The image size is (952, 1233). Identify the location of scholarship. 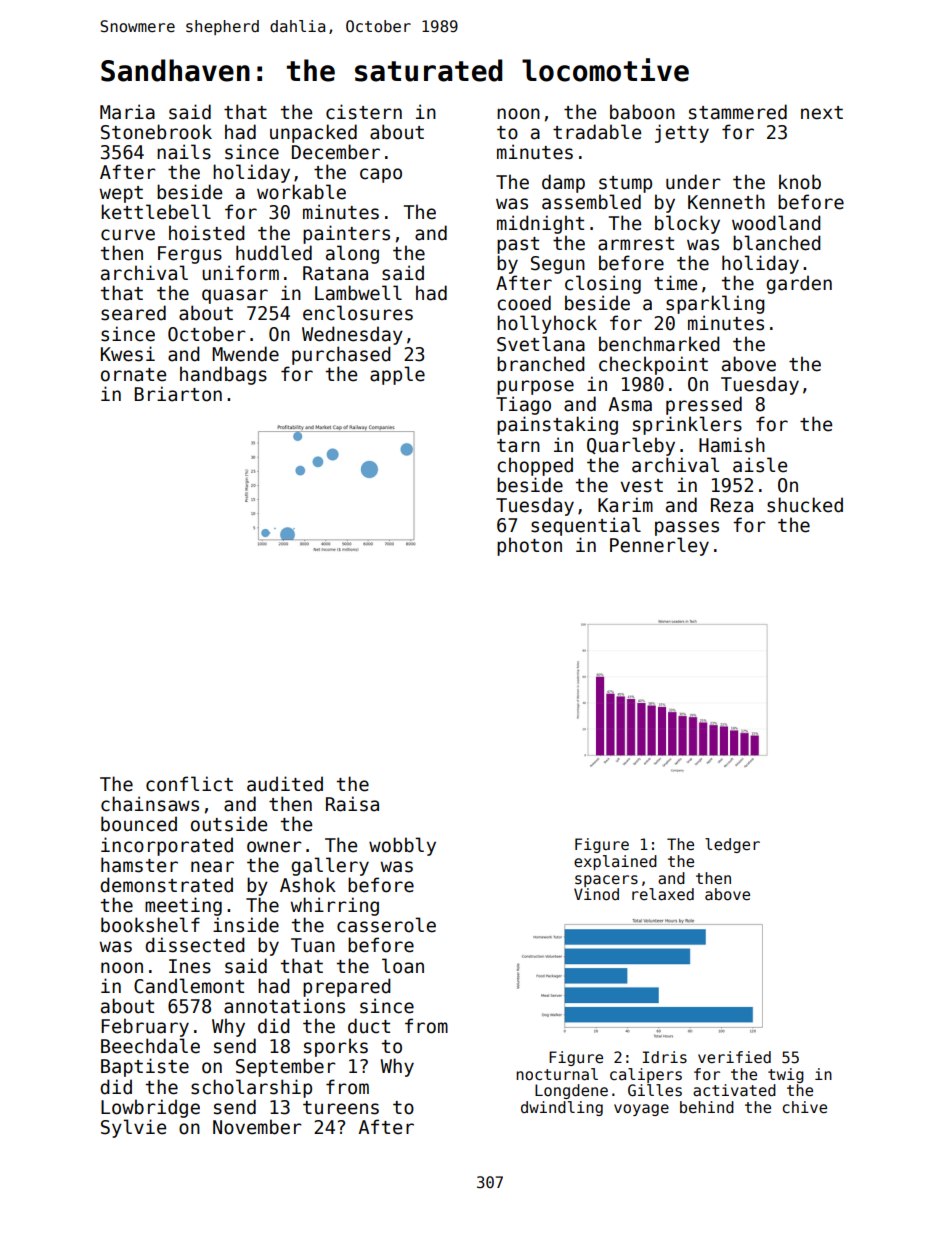
(251, 1088).
